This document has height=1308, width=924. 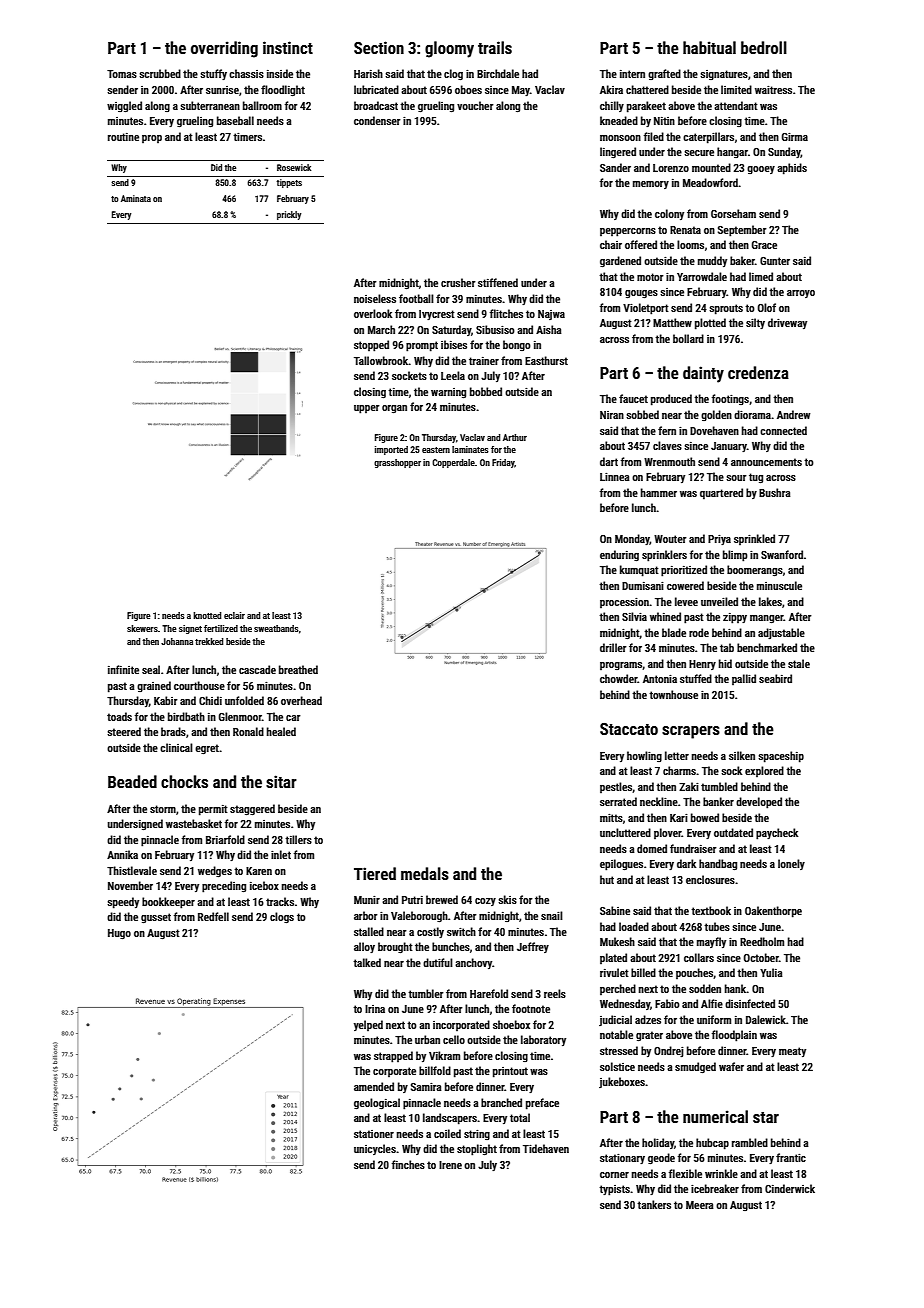 I want to click on gouges, so click(x=641, y=294).
